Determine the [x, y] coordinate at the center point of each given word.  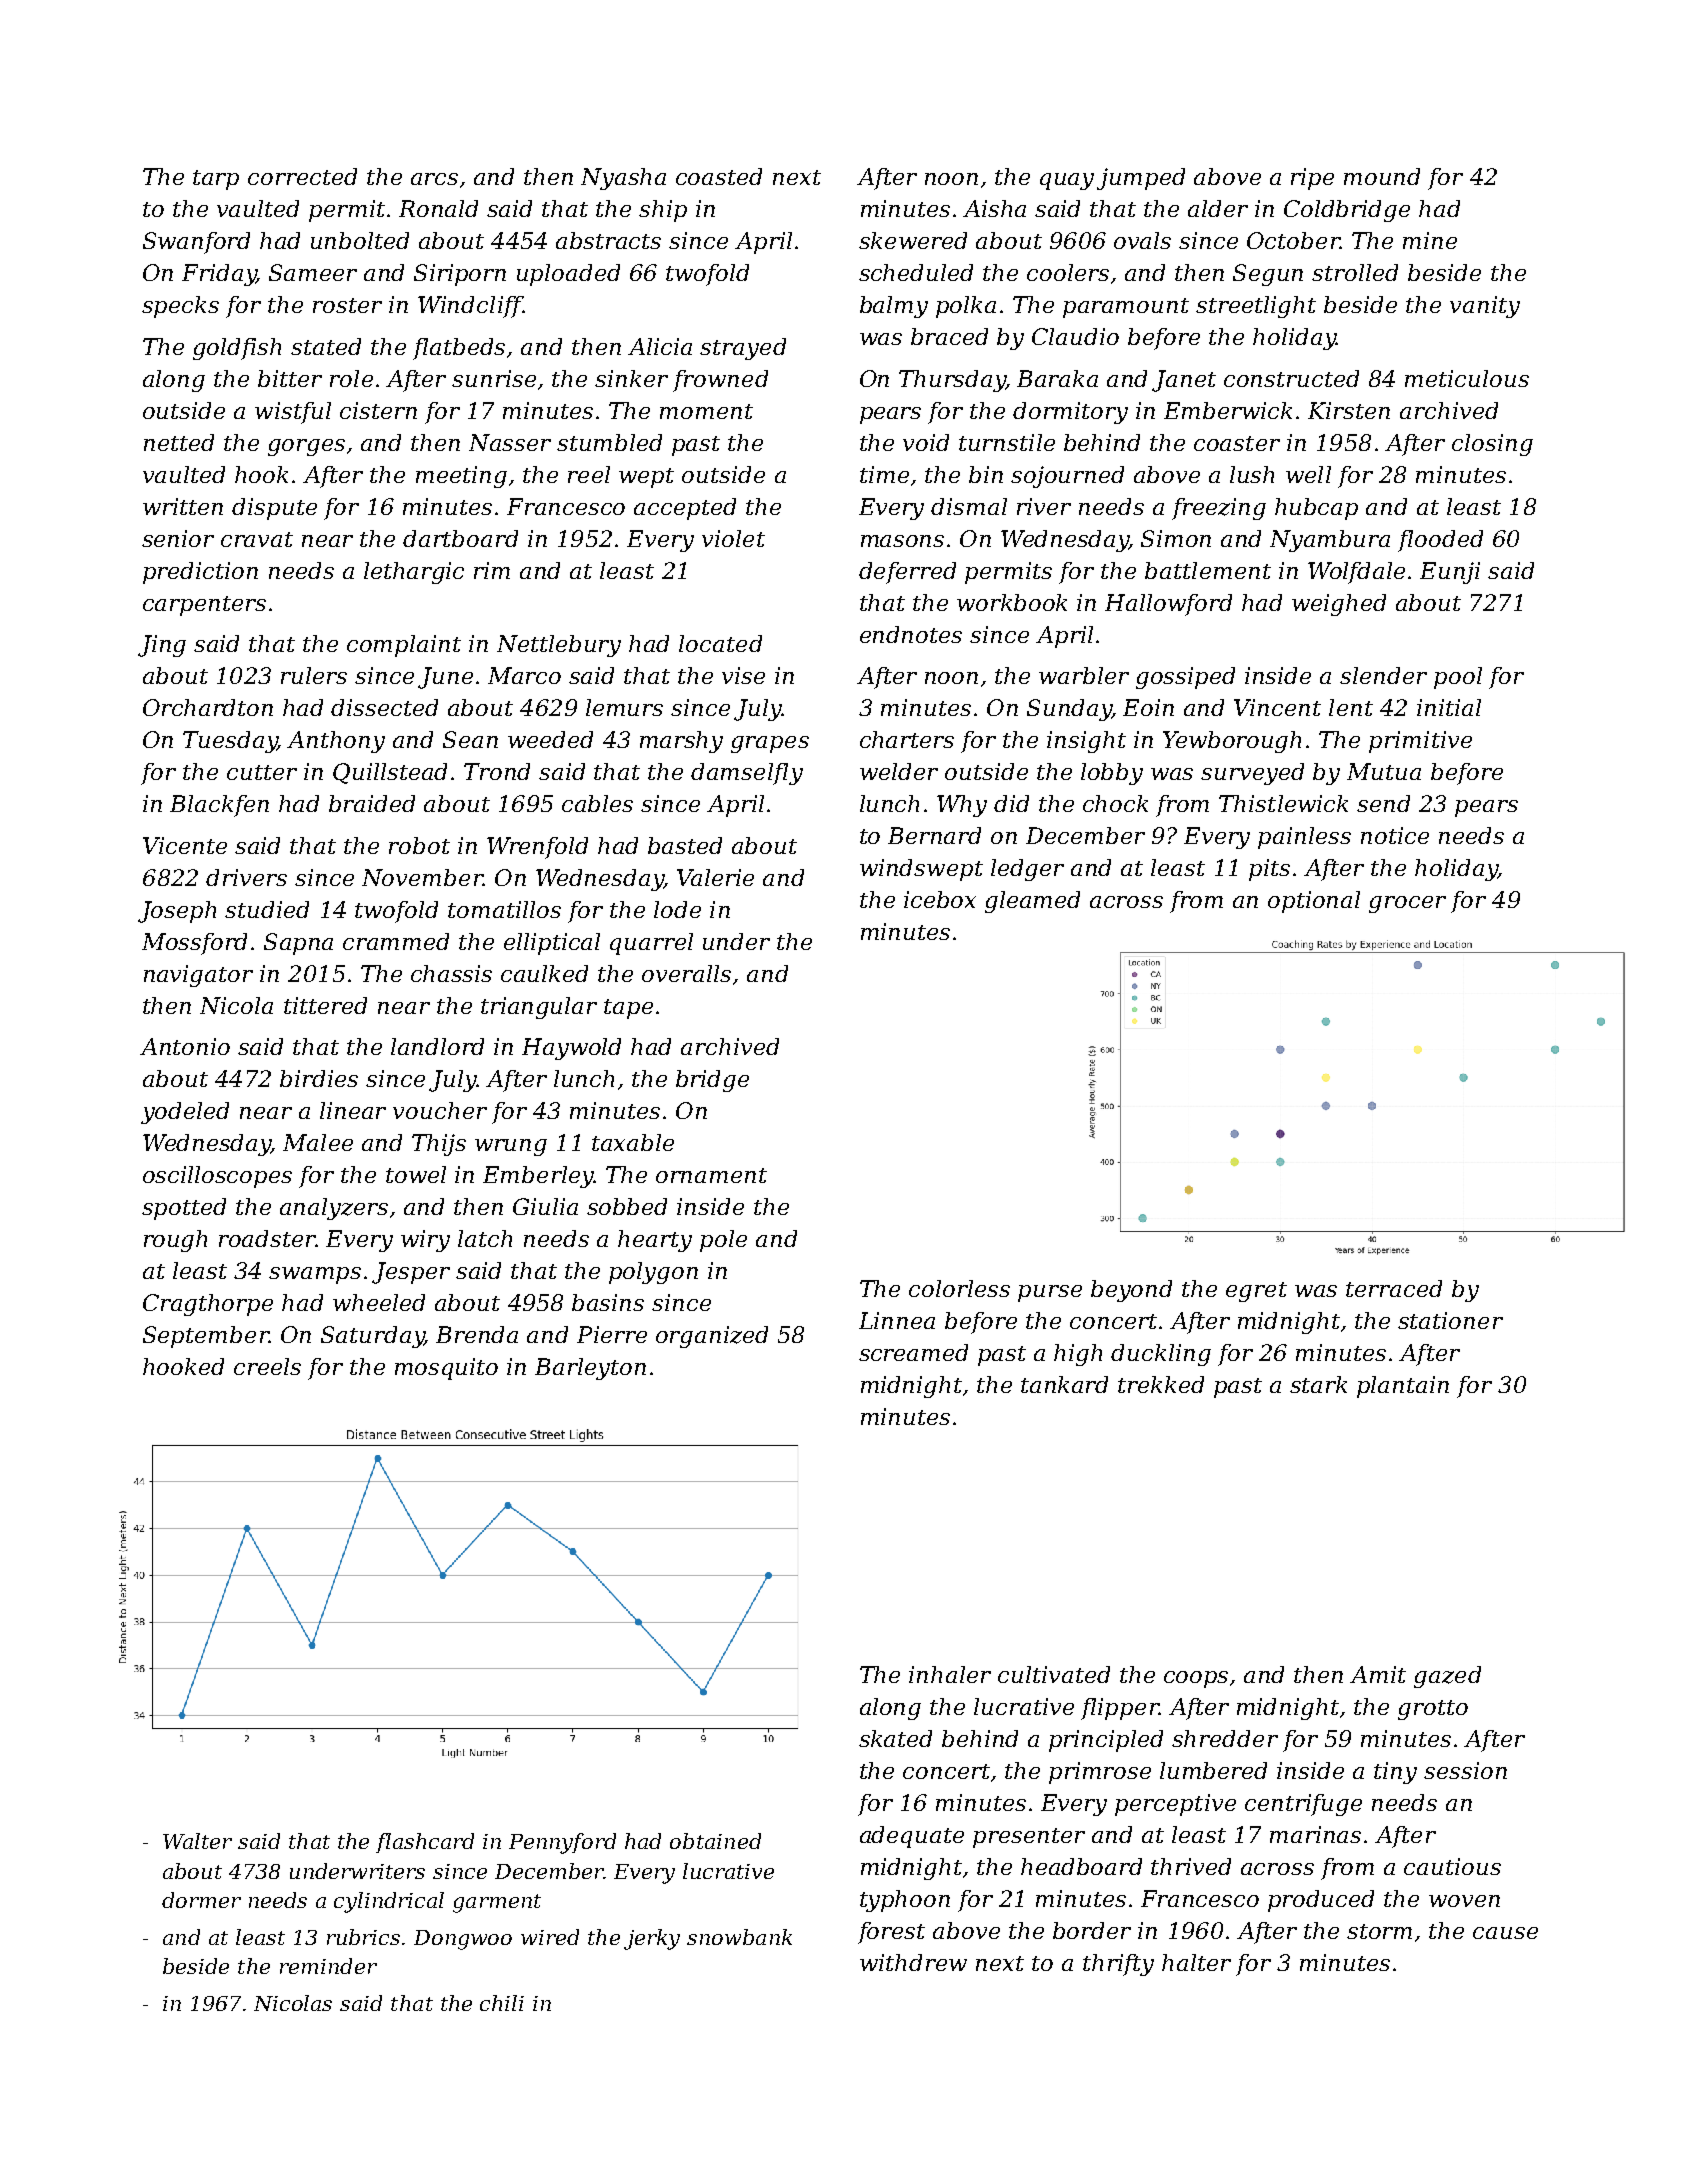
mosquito [446, 1369]
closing [1492, 445]
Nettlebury [559, 646]
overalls [686, 973]
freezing [1219, 509]
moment [706, 411]
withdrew [913, 1962]
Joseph [177, 912]
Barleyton [590, 1369]
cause [1505, 1933]
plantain [1403, 1387]
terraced [1394, 1288]
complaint [404, 646]
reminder [328, 1966]
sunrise [494, 378]
